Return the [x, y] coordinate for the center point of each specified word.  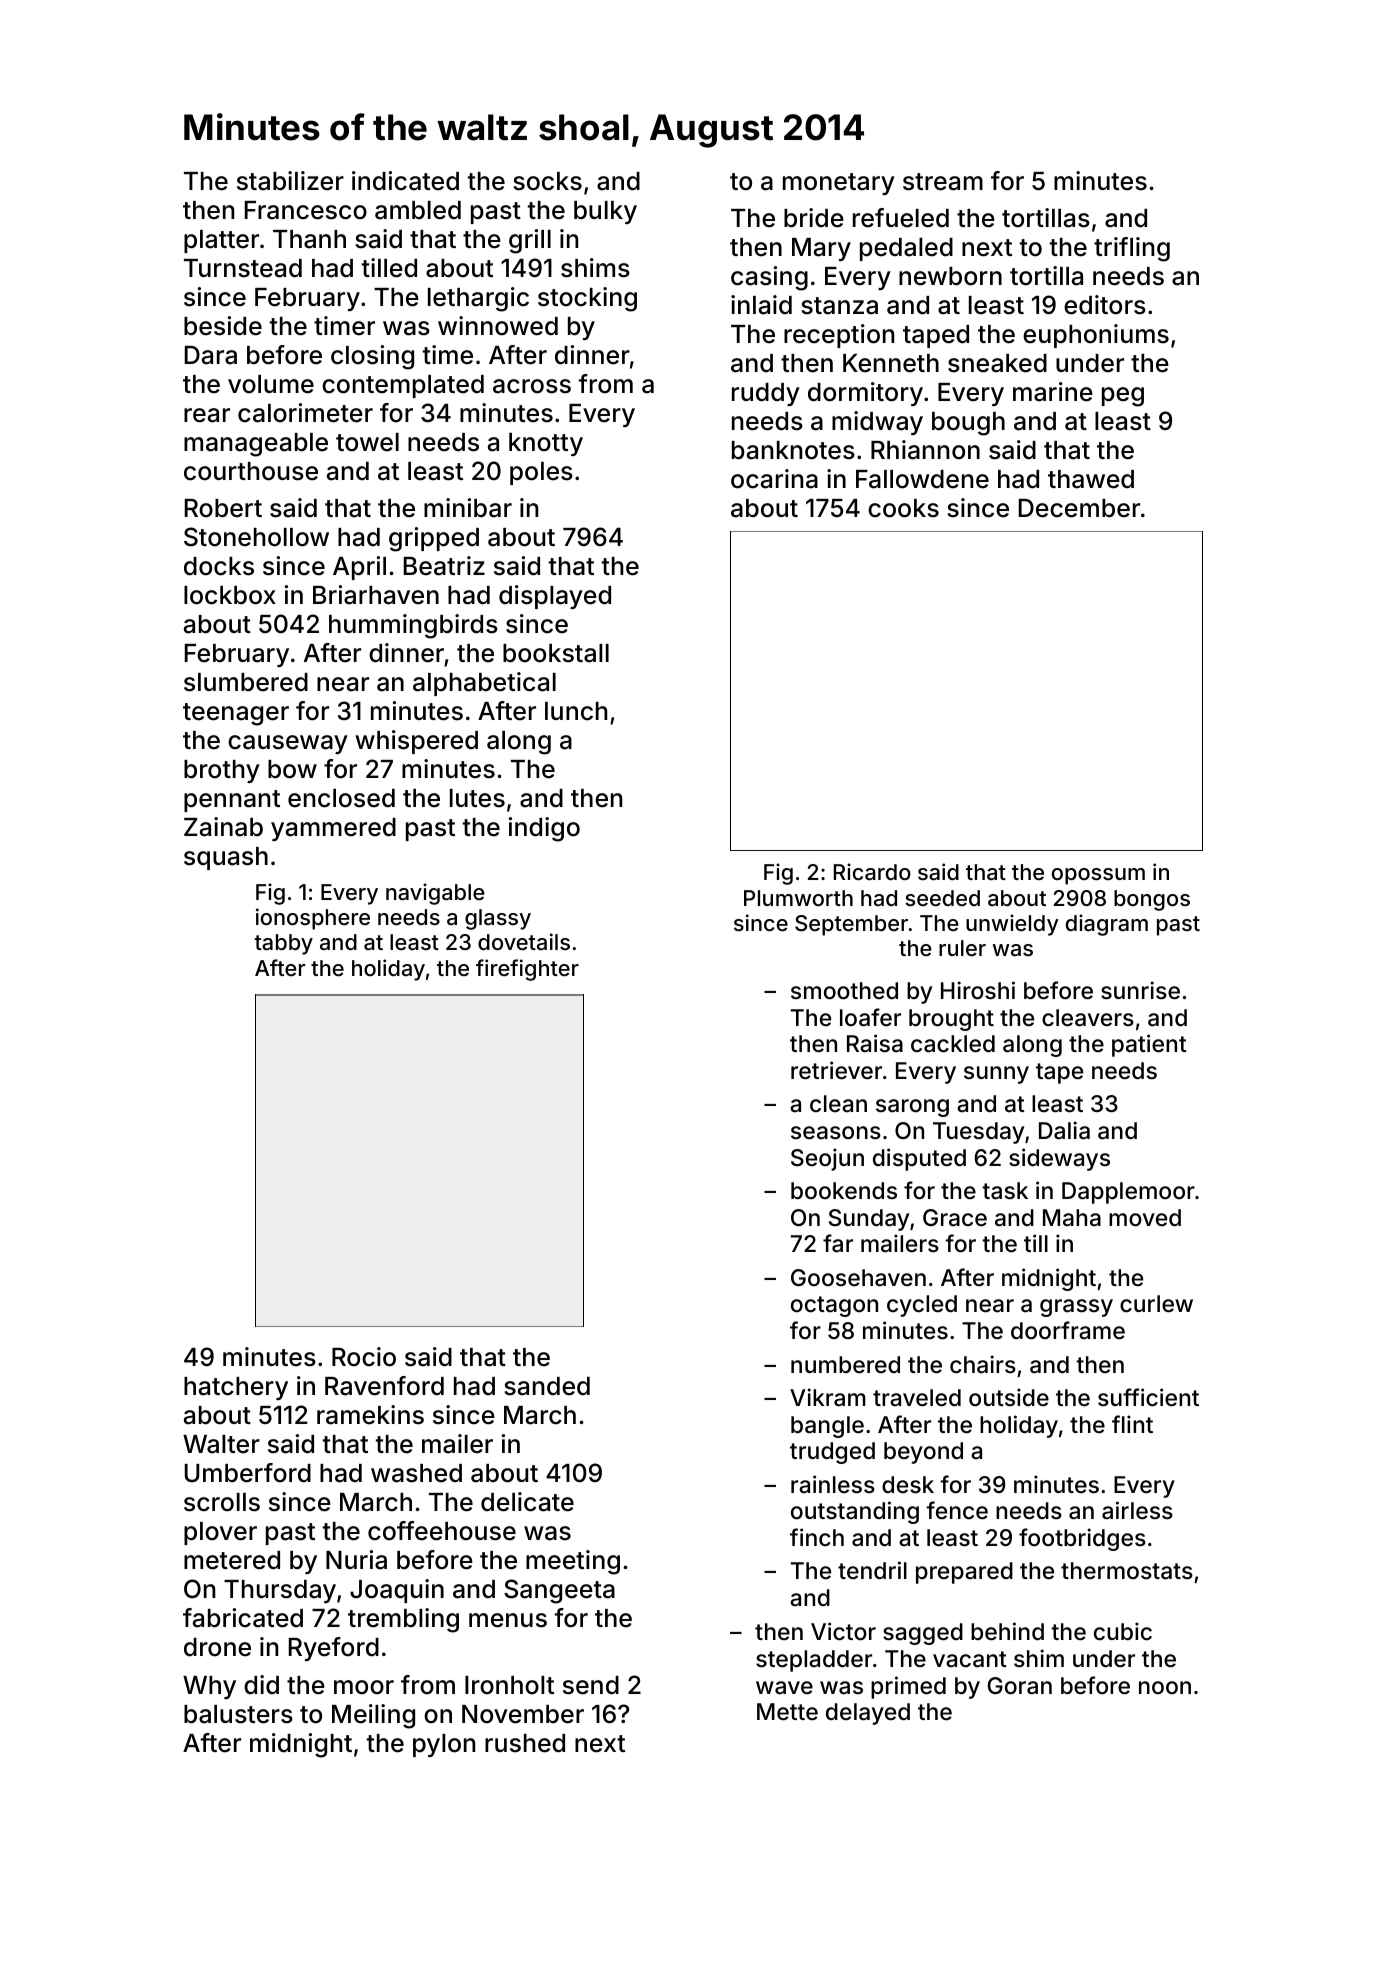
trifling [1132, 249]
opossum [1098, 876]
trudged [832, 1453]
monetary [839, 184]
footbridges [1082, 1539]
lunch [576, 711]
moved [1145, 1218]
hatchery [236, 1388]
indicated [405, 181]
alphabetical [484, 684]
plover [220, 1533]
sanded [547, 1386]
